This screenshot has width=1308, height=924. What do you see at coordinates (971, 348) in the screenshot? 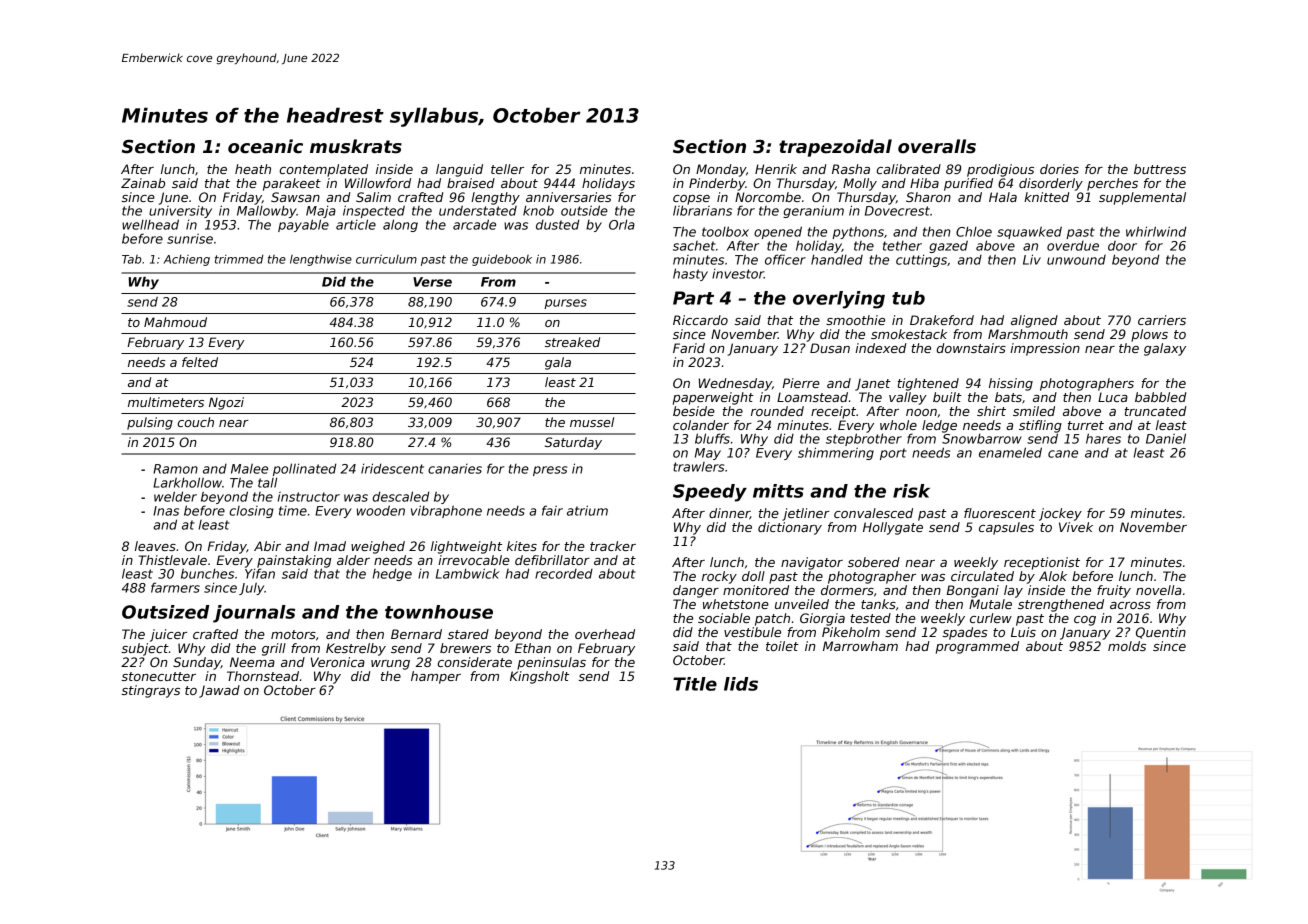
I see `downstairs` at bounding box center [971, 348].
